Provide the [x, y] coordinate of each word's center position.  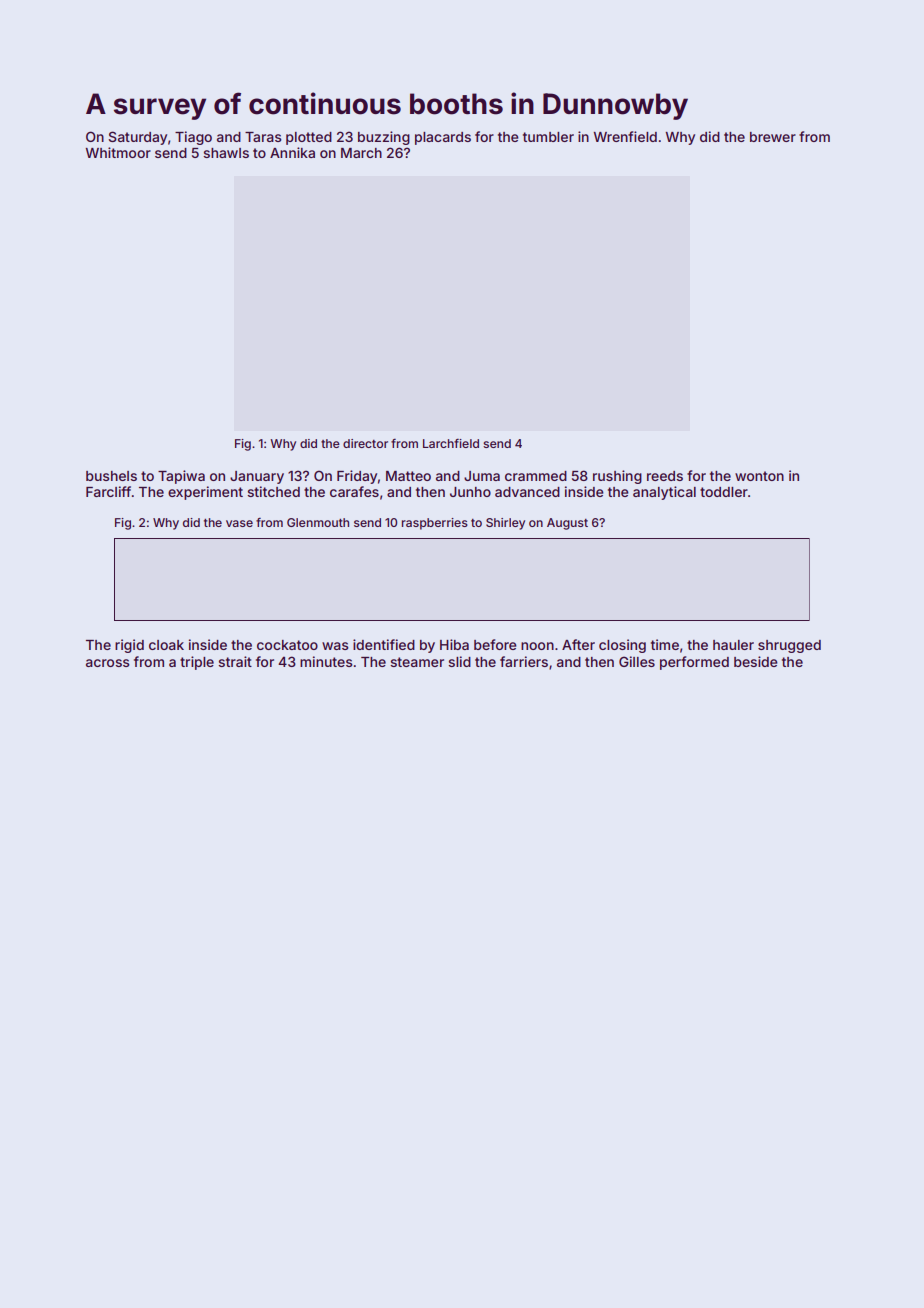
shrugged [789, 646]
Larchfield [451, 443]
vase [239, 523]
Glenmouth [318, 522]
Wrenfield [625, 136]
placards [443, 138]
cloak [166, 645]
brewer [773, 137]
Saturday [137, 138]
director [365, 443]
